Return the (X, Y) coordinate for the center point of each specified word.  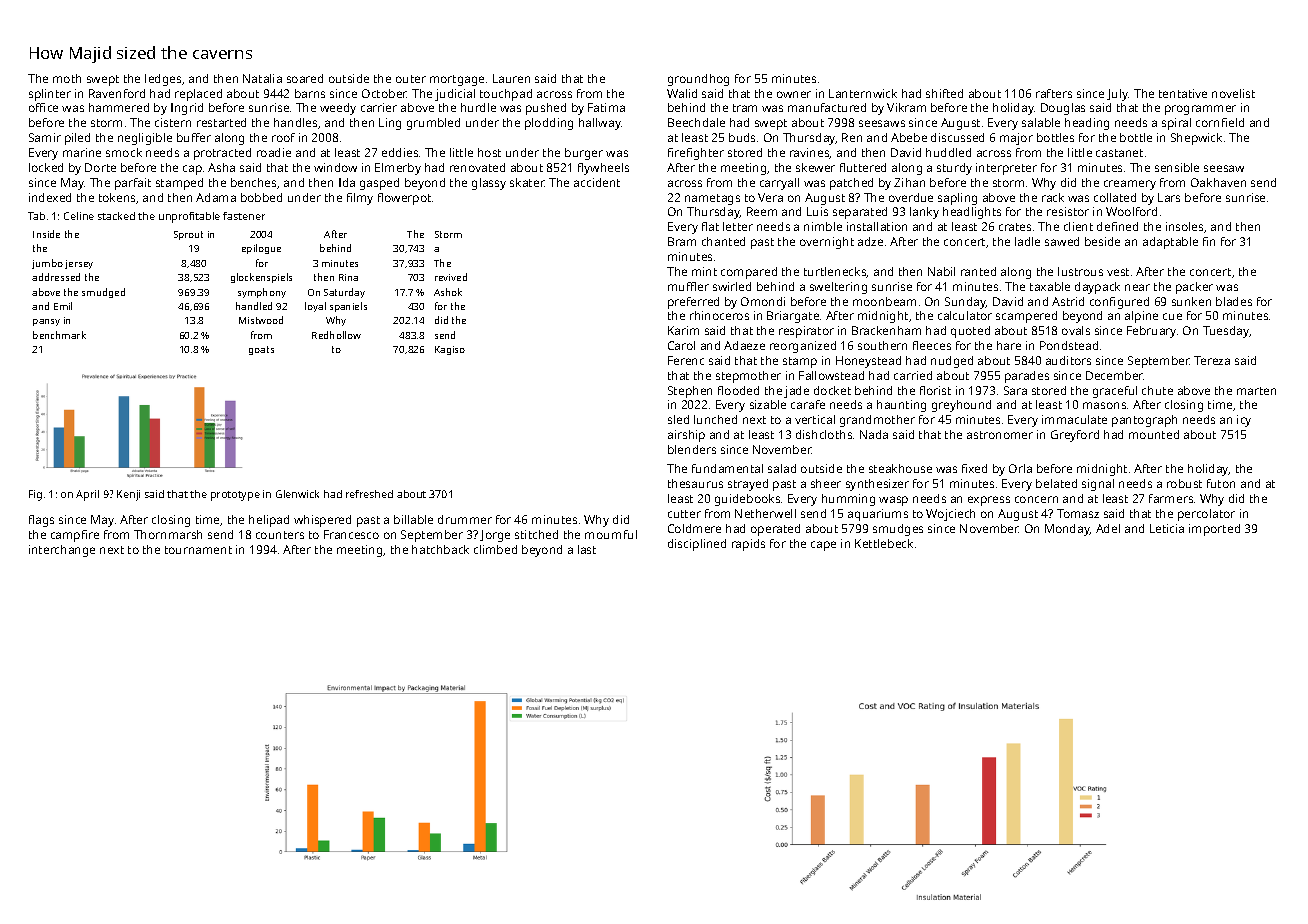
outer (411, 79)
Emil (63, 306)
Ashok (448, 292)
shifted (944, 93)
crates (1015, 227)
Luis (817, 211)
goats (261, 350)
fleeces (932, 345)
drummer (465, 519)
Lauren (511, 78)
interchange (62, 551)
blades (1234, 301)
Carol (681, 345)
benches (254, 183)
